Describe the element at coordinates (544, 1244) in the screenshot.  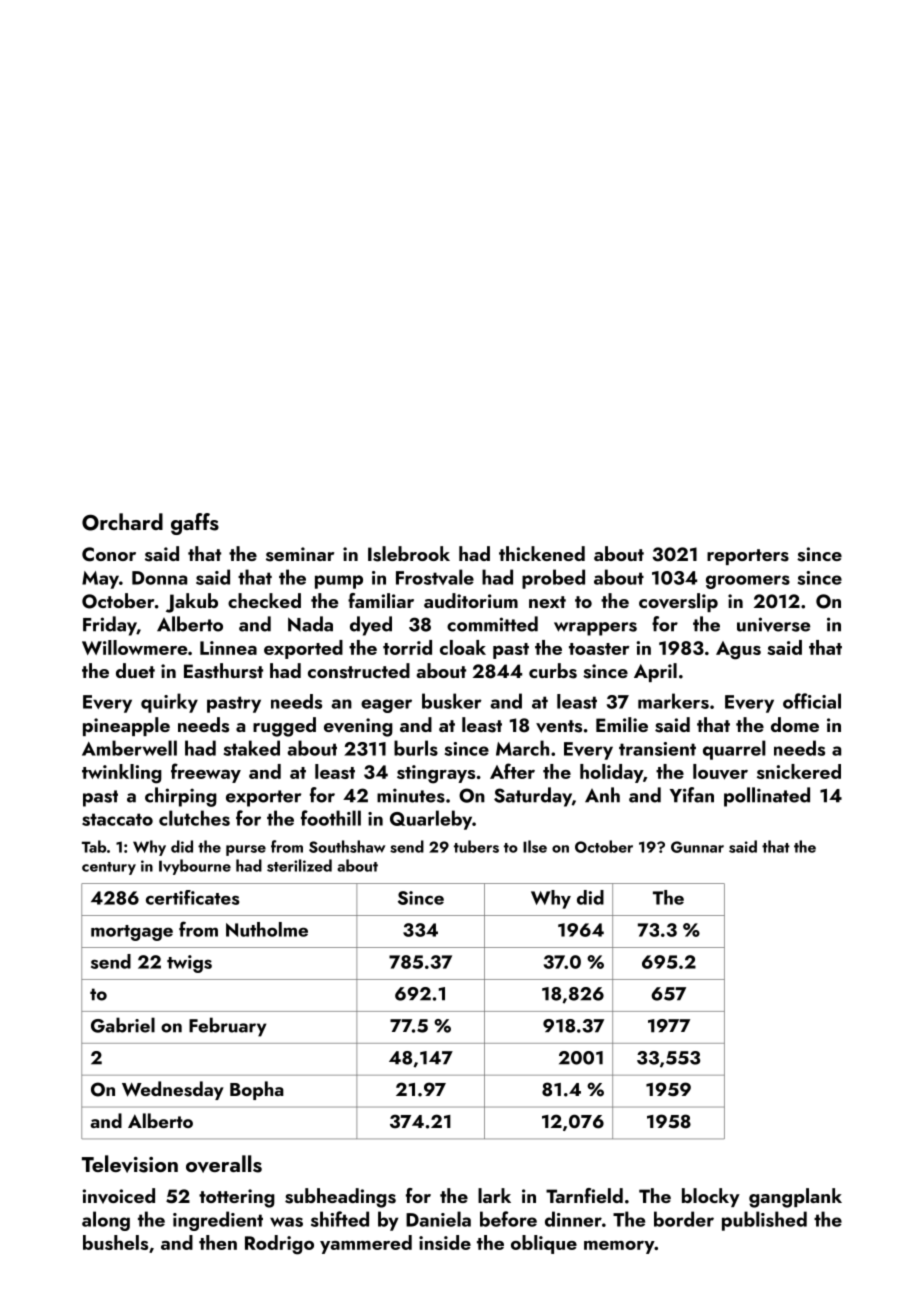
I see `oblique` at that location.
